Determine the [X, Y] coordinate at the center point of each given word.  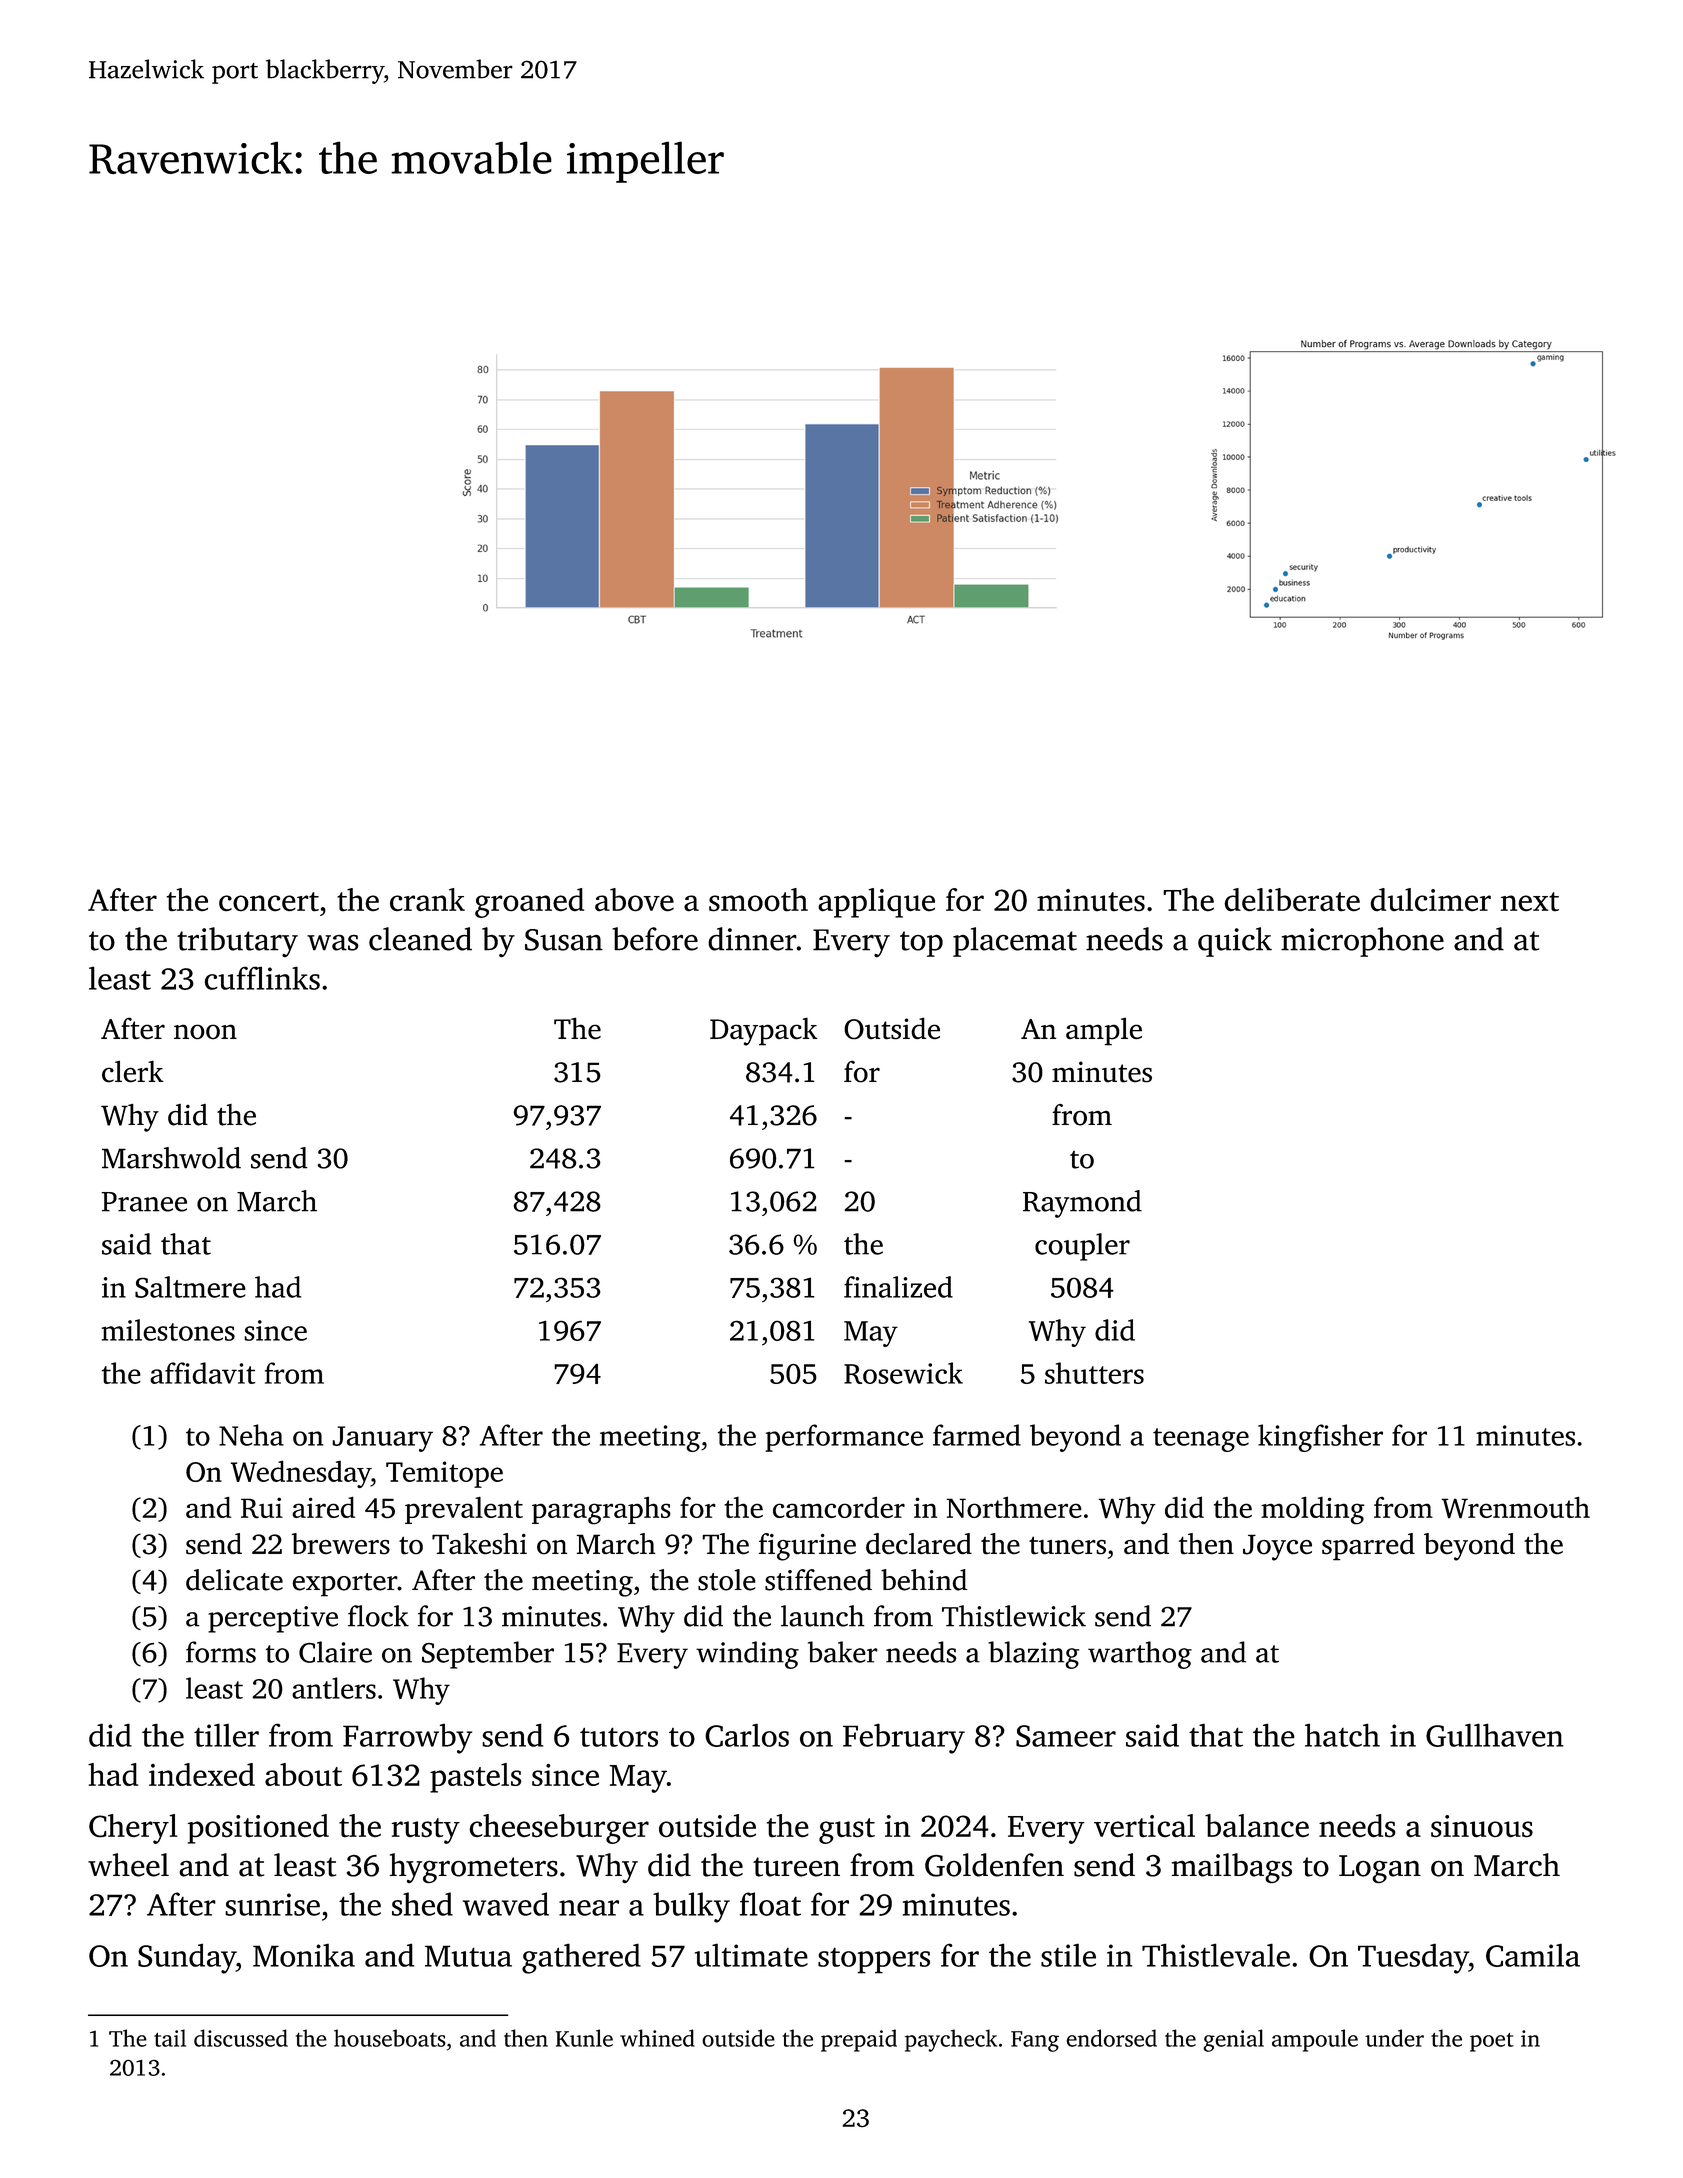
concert [269, 902]
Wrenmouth [1515, 1507]
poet [1492, 2042]
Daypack [763, 1031]
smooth [758, 900]
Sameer [1066, 1736]
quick [1235, 942]
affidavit [202, 1373]
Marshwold [171, 1158]
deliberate [1292, 900]
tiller [226, 1735]
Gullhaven [1494, 1735]
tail [170, 2038]
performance [844, 1438]
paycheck [951, 2040]
